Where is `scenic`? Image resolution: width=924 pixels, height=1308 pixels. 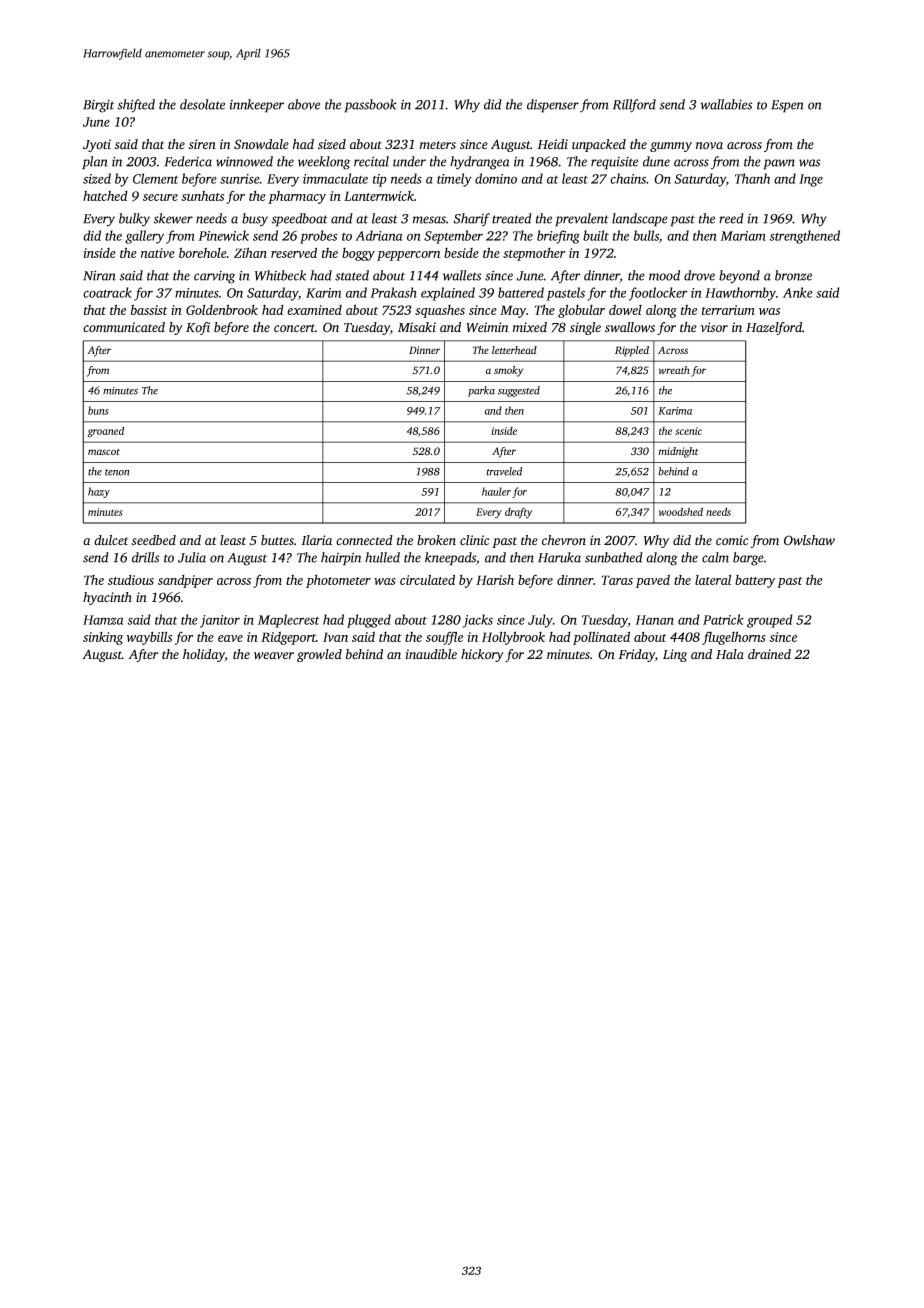 scenic is located at coordinates (688, 431).
